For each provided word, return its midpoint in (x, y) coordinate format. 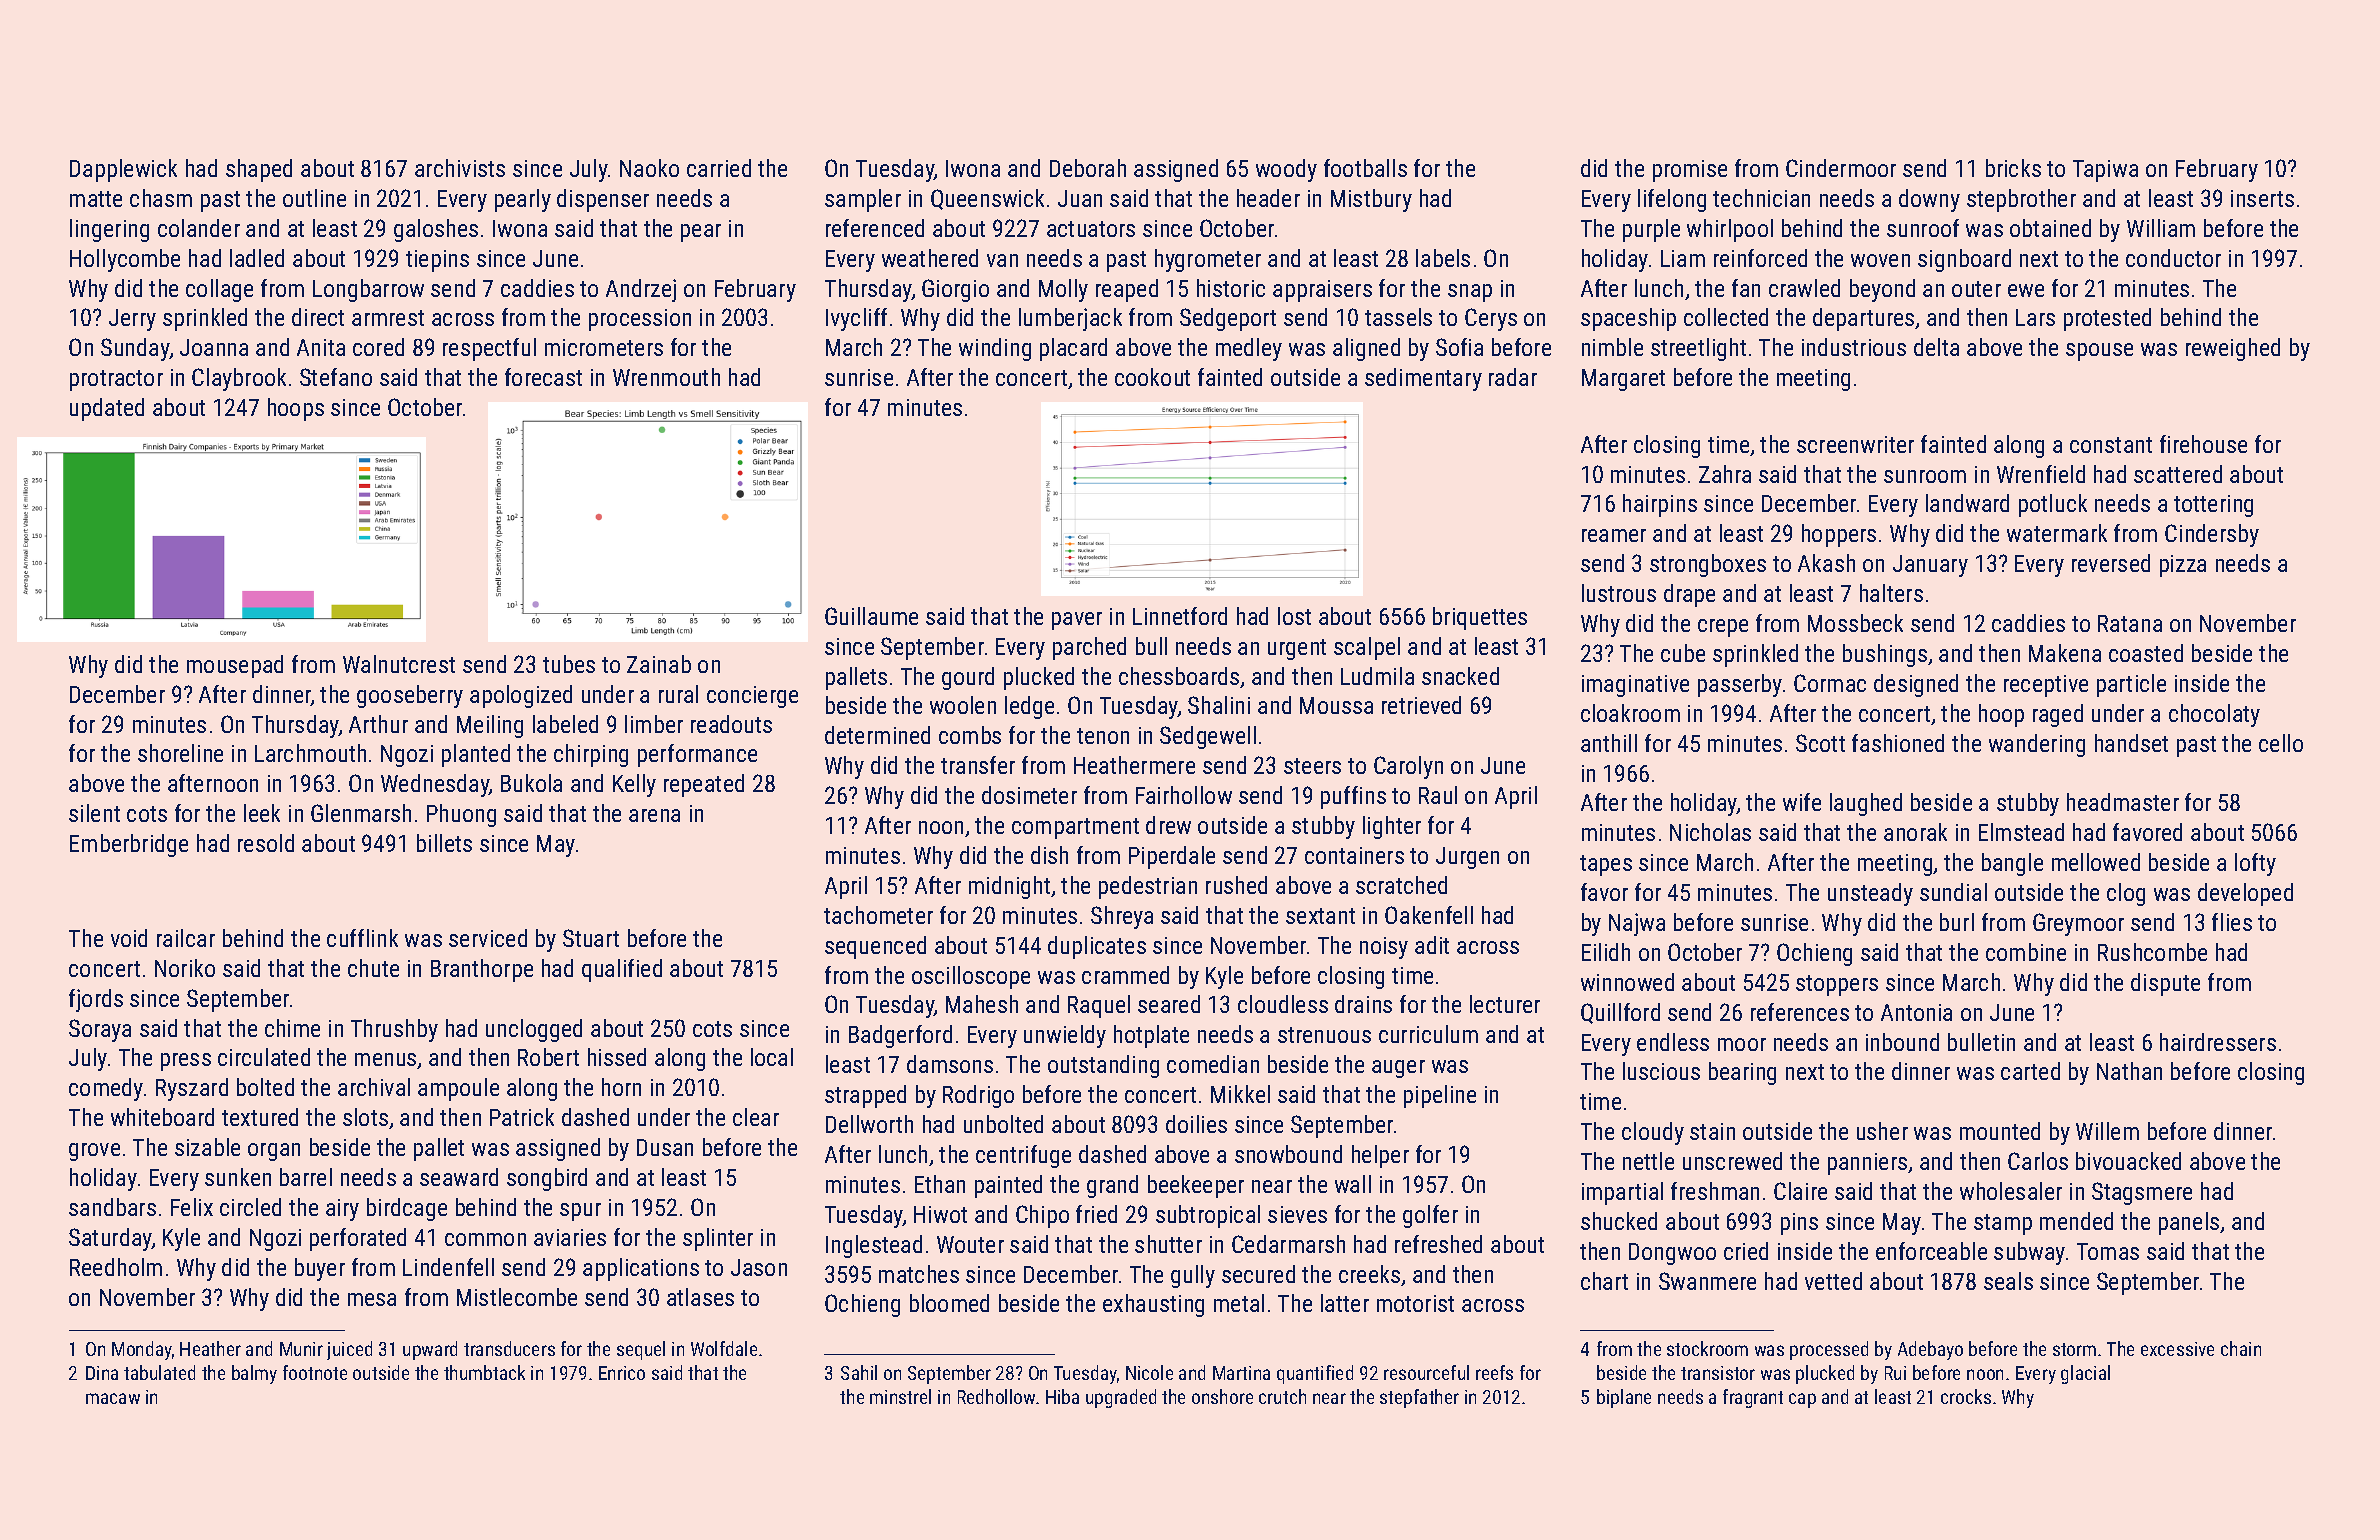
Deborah (1088, 168)
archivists (460, 168)
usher (1882, 1131)
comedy (106, 1089)
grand (1112, 1186)
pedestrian (1148, 887)
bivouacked (2128, 1161)
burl (1957, 922)
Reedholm (116, 1267)
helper (1380, 1156)
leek (262, 813)
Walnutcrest (399, 664)
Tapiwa (2105, 171)
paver (1077, 621)
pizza (2183, 566)
